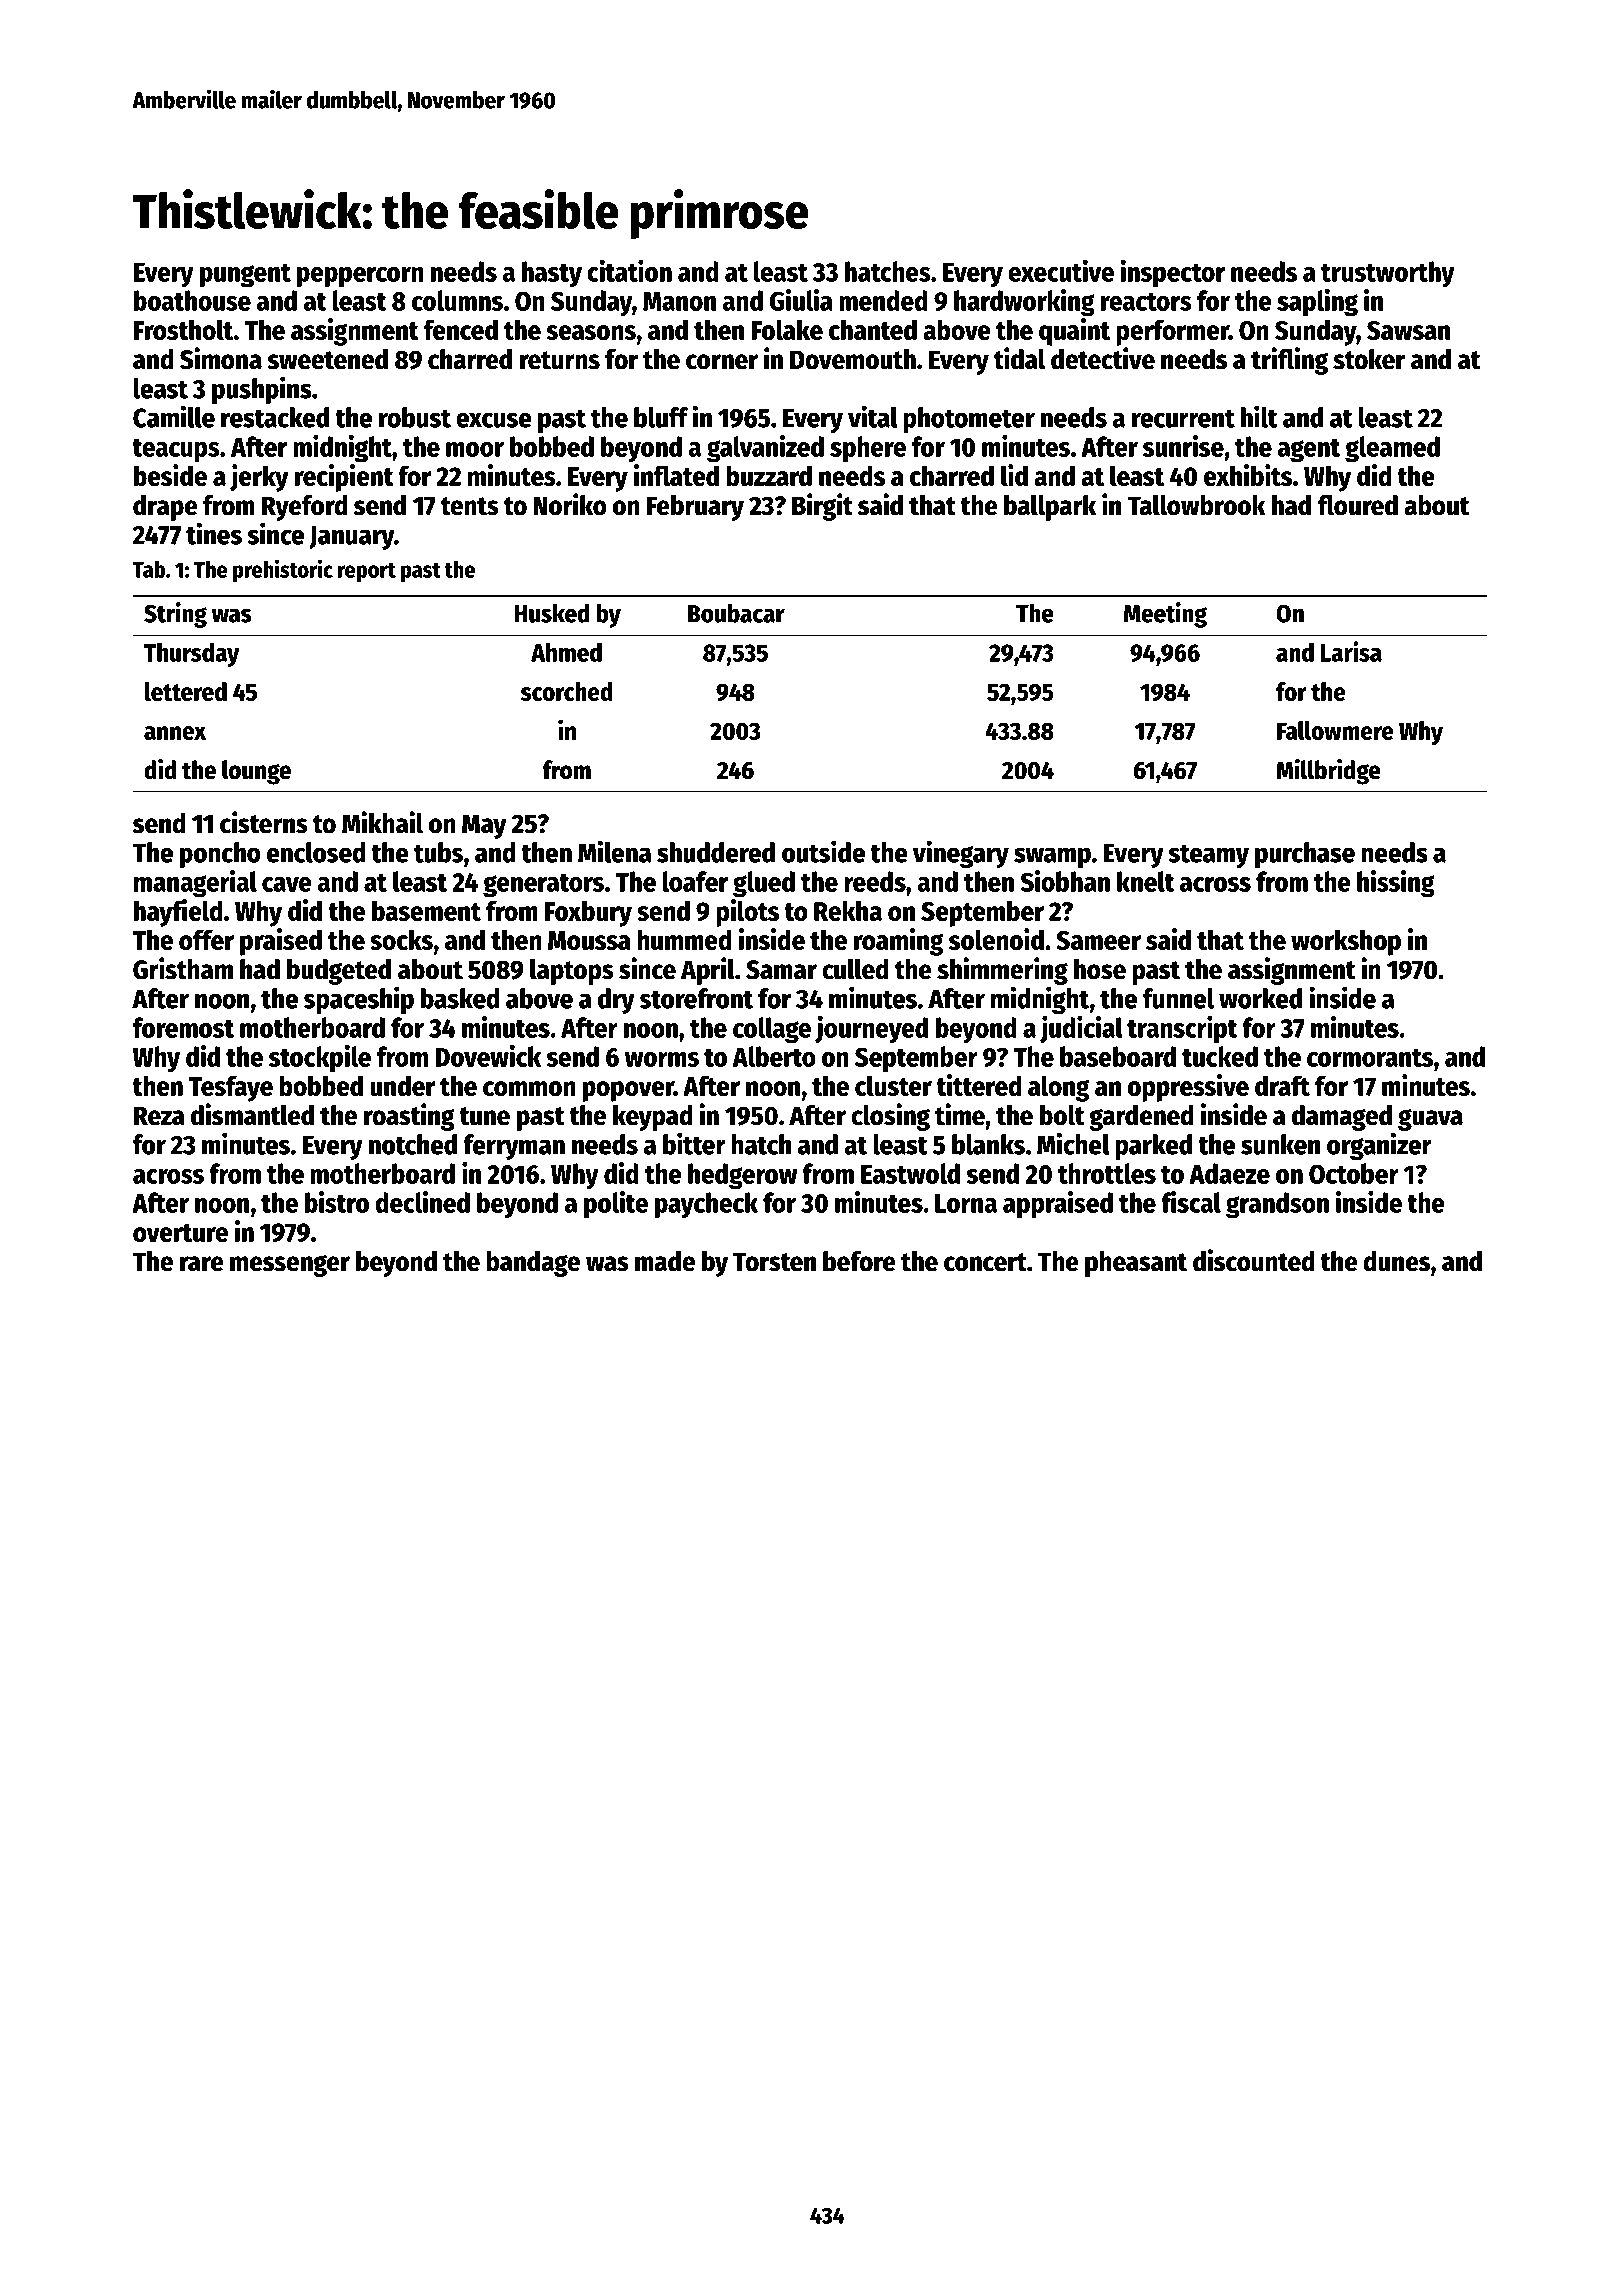 The height and width of the screenshot is (2292, 1620). What do you see at coordinates (588, 913) in the screenshot?
I see `Foxbury` at bounding box center [588, 913].
